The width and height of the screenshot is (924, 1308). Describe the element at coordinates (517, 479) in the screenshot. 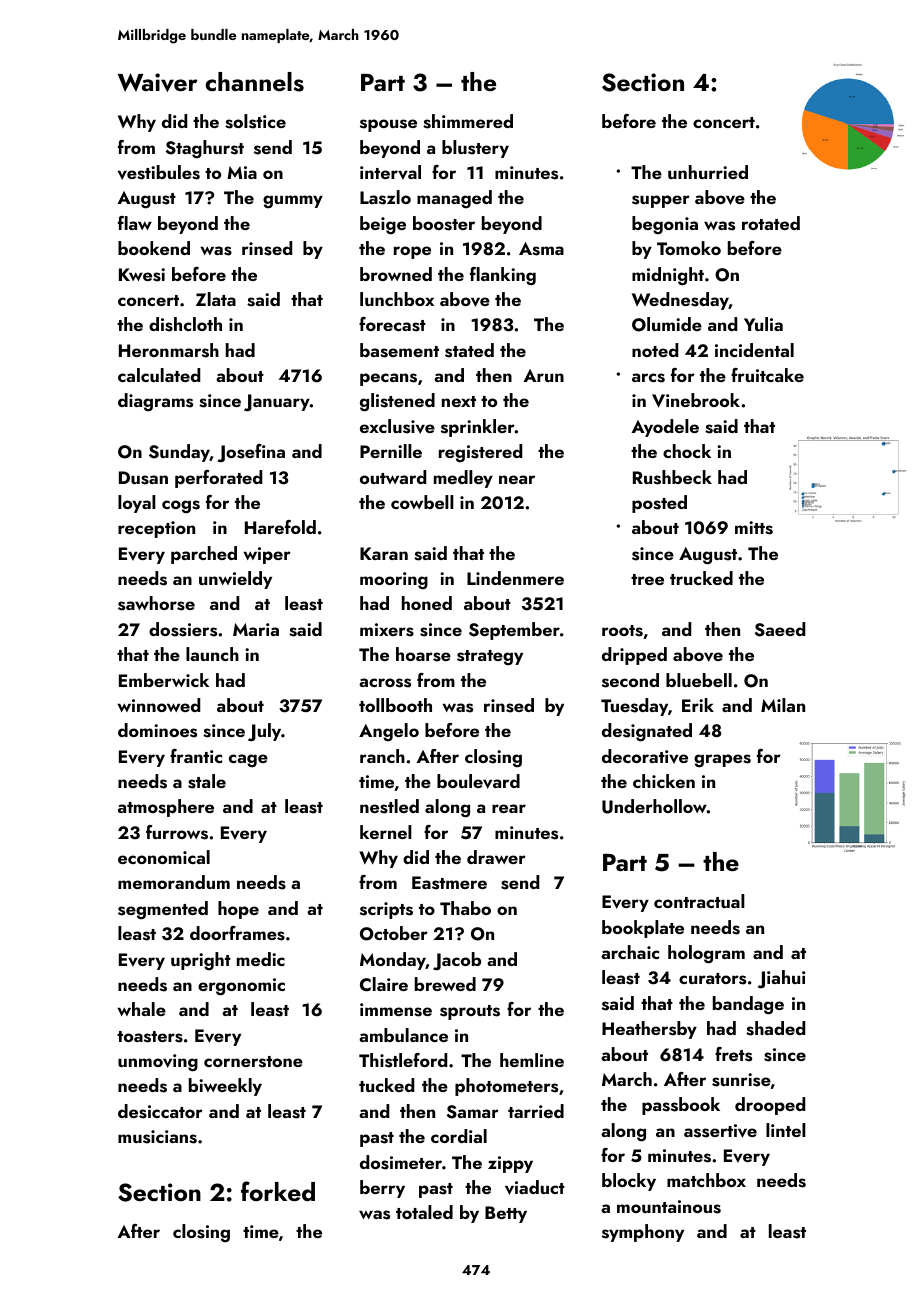

I see `near` at that location.
